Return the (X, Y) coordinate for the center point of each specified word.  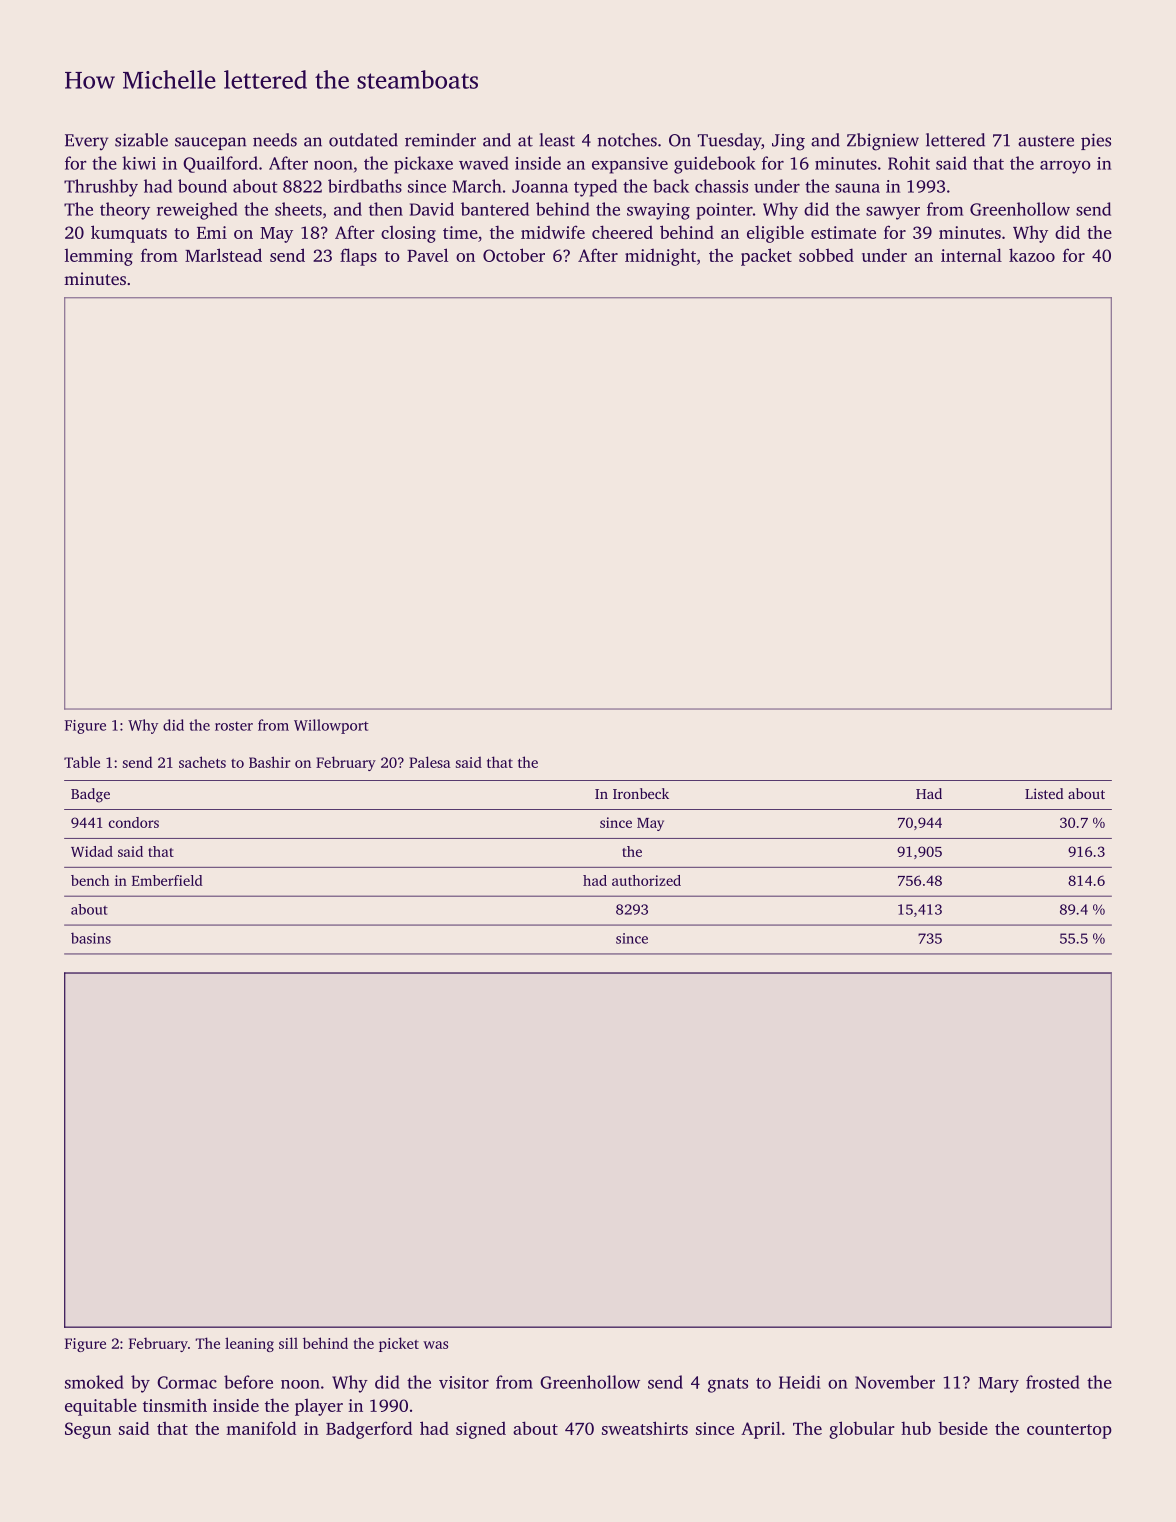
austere (1046, 141)
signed (481, 1430)
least (557, 140)
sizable (141, 140)
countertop (1069, 1431)
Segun (88, 1430)
